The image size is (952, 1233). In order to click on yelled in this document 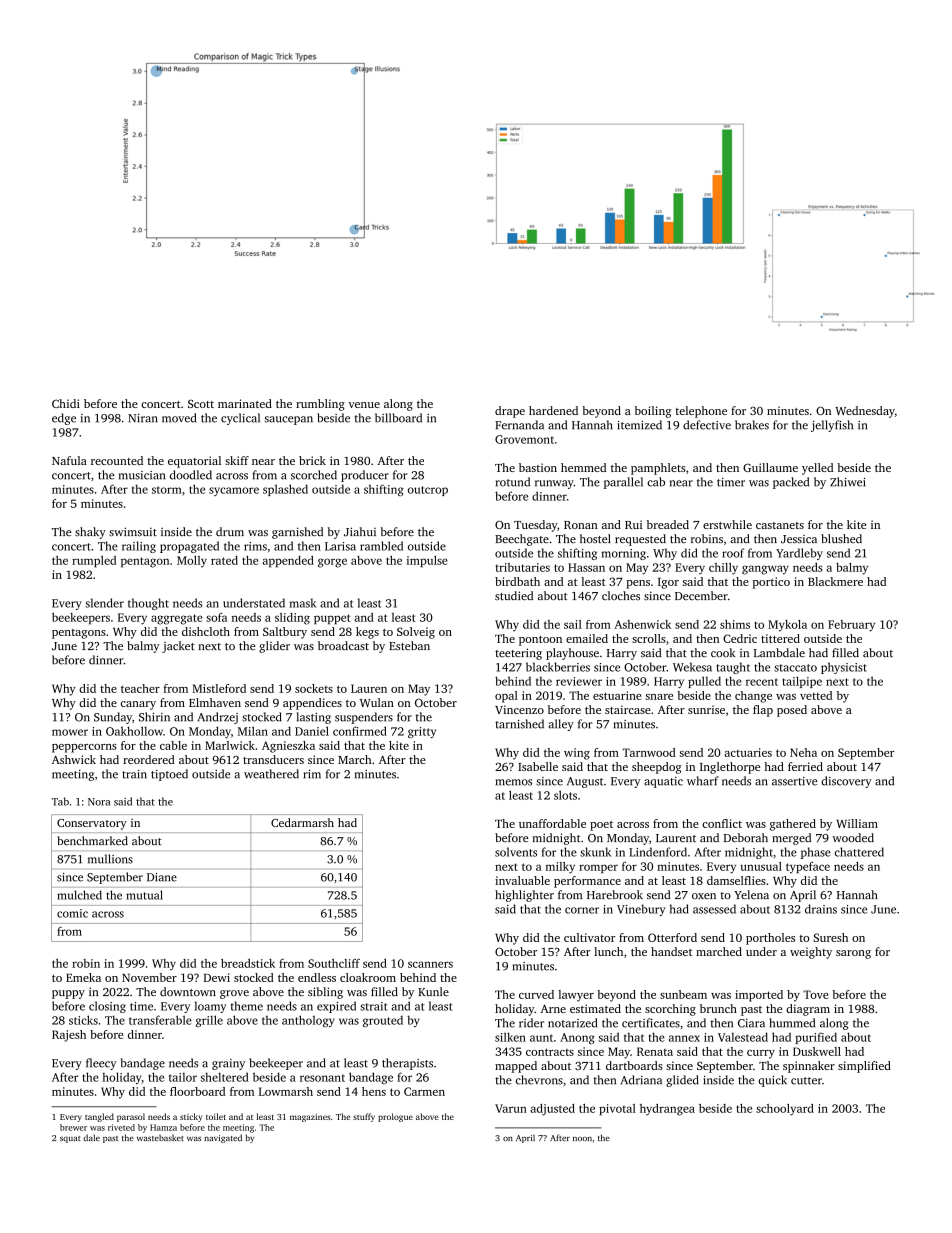, I will do `click(817, 469)`.
